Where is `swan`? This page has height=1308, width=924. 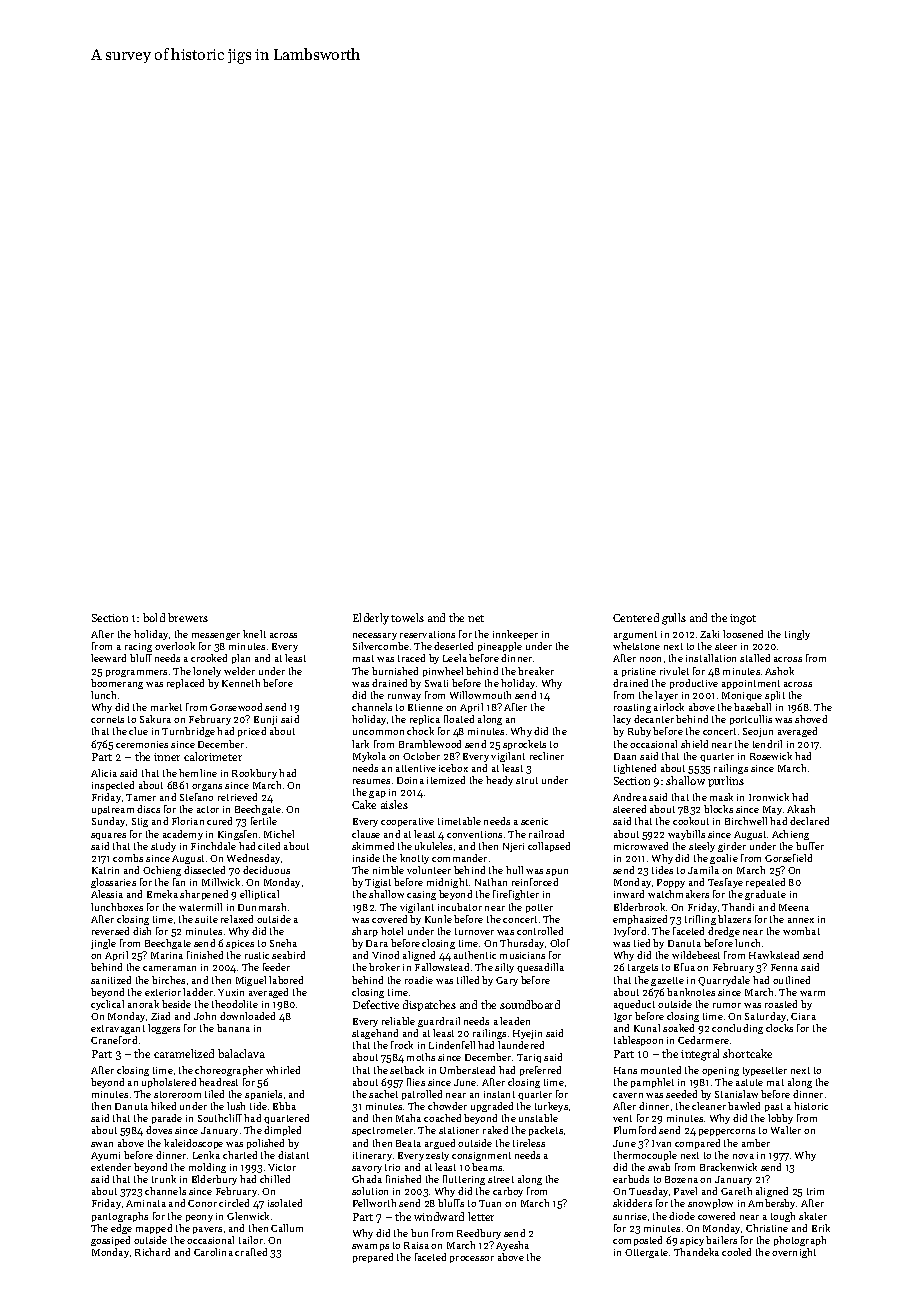 swan is located at coordinates (102, 1144).
